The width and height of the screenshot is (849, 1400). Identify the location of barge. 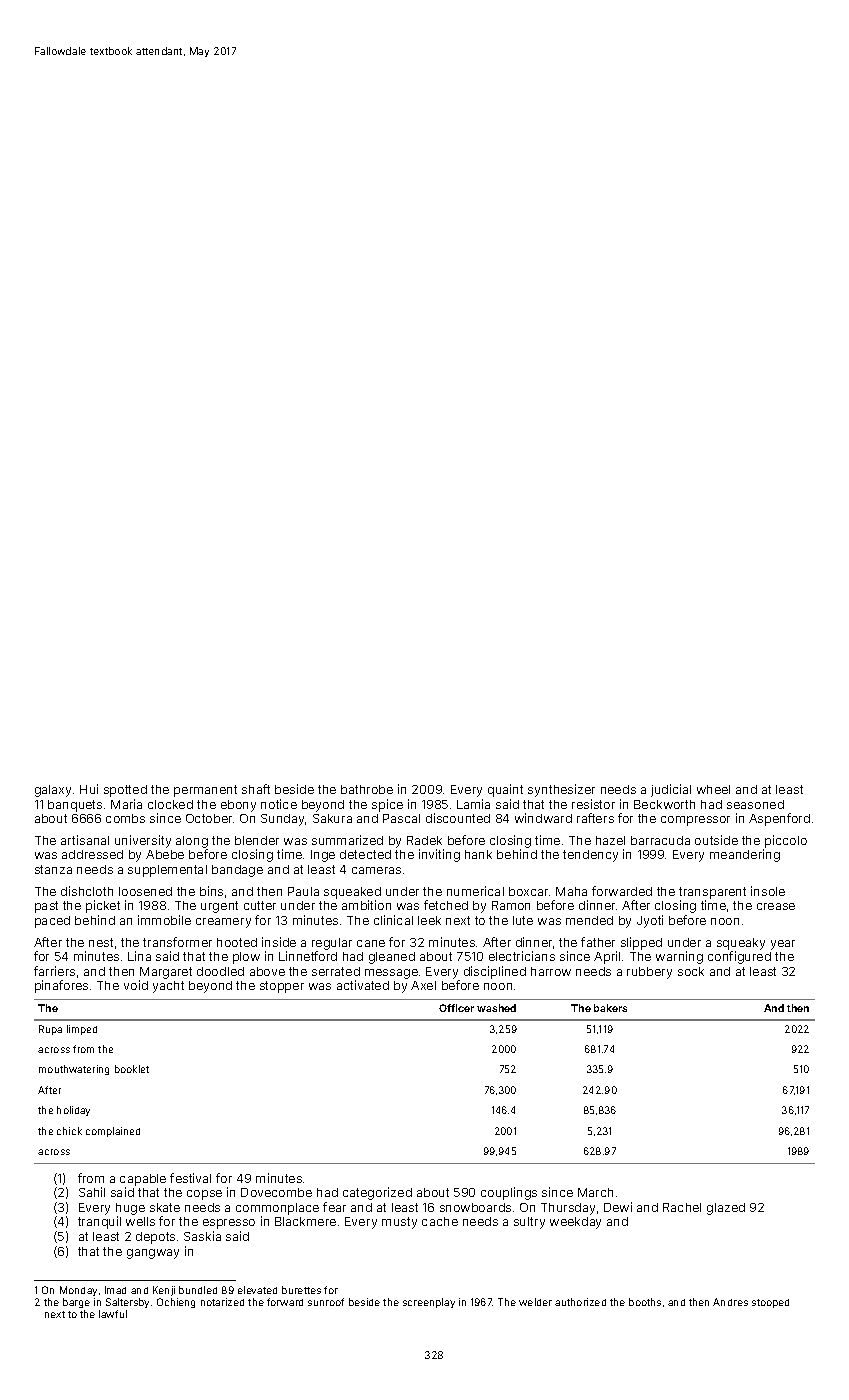
(76, 1303).
